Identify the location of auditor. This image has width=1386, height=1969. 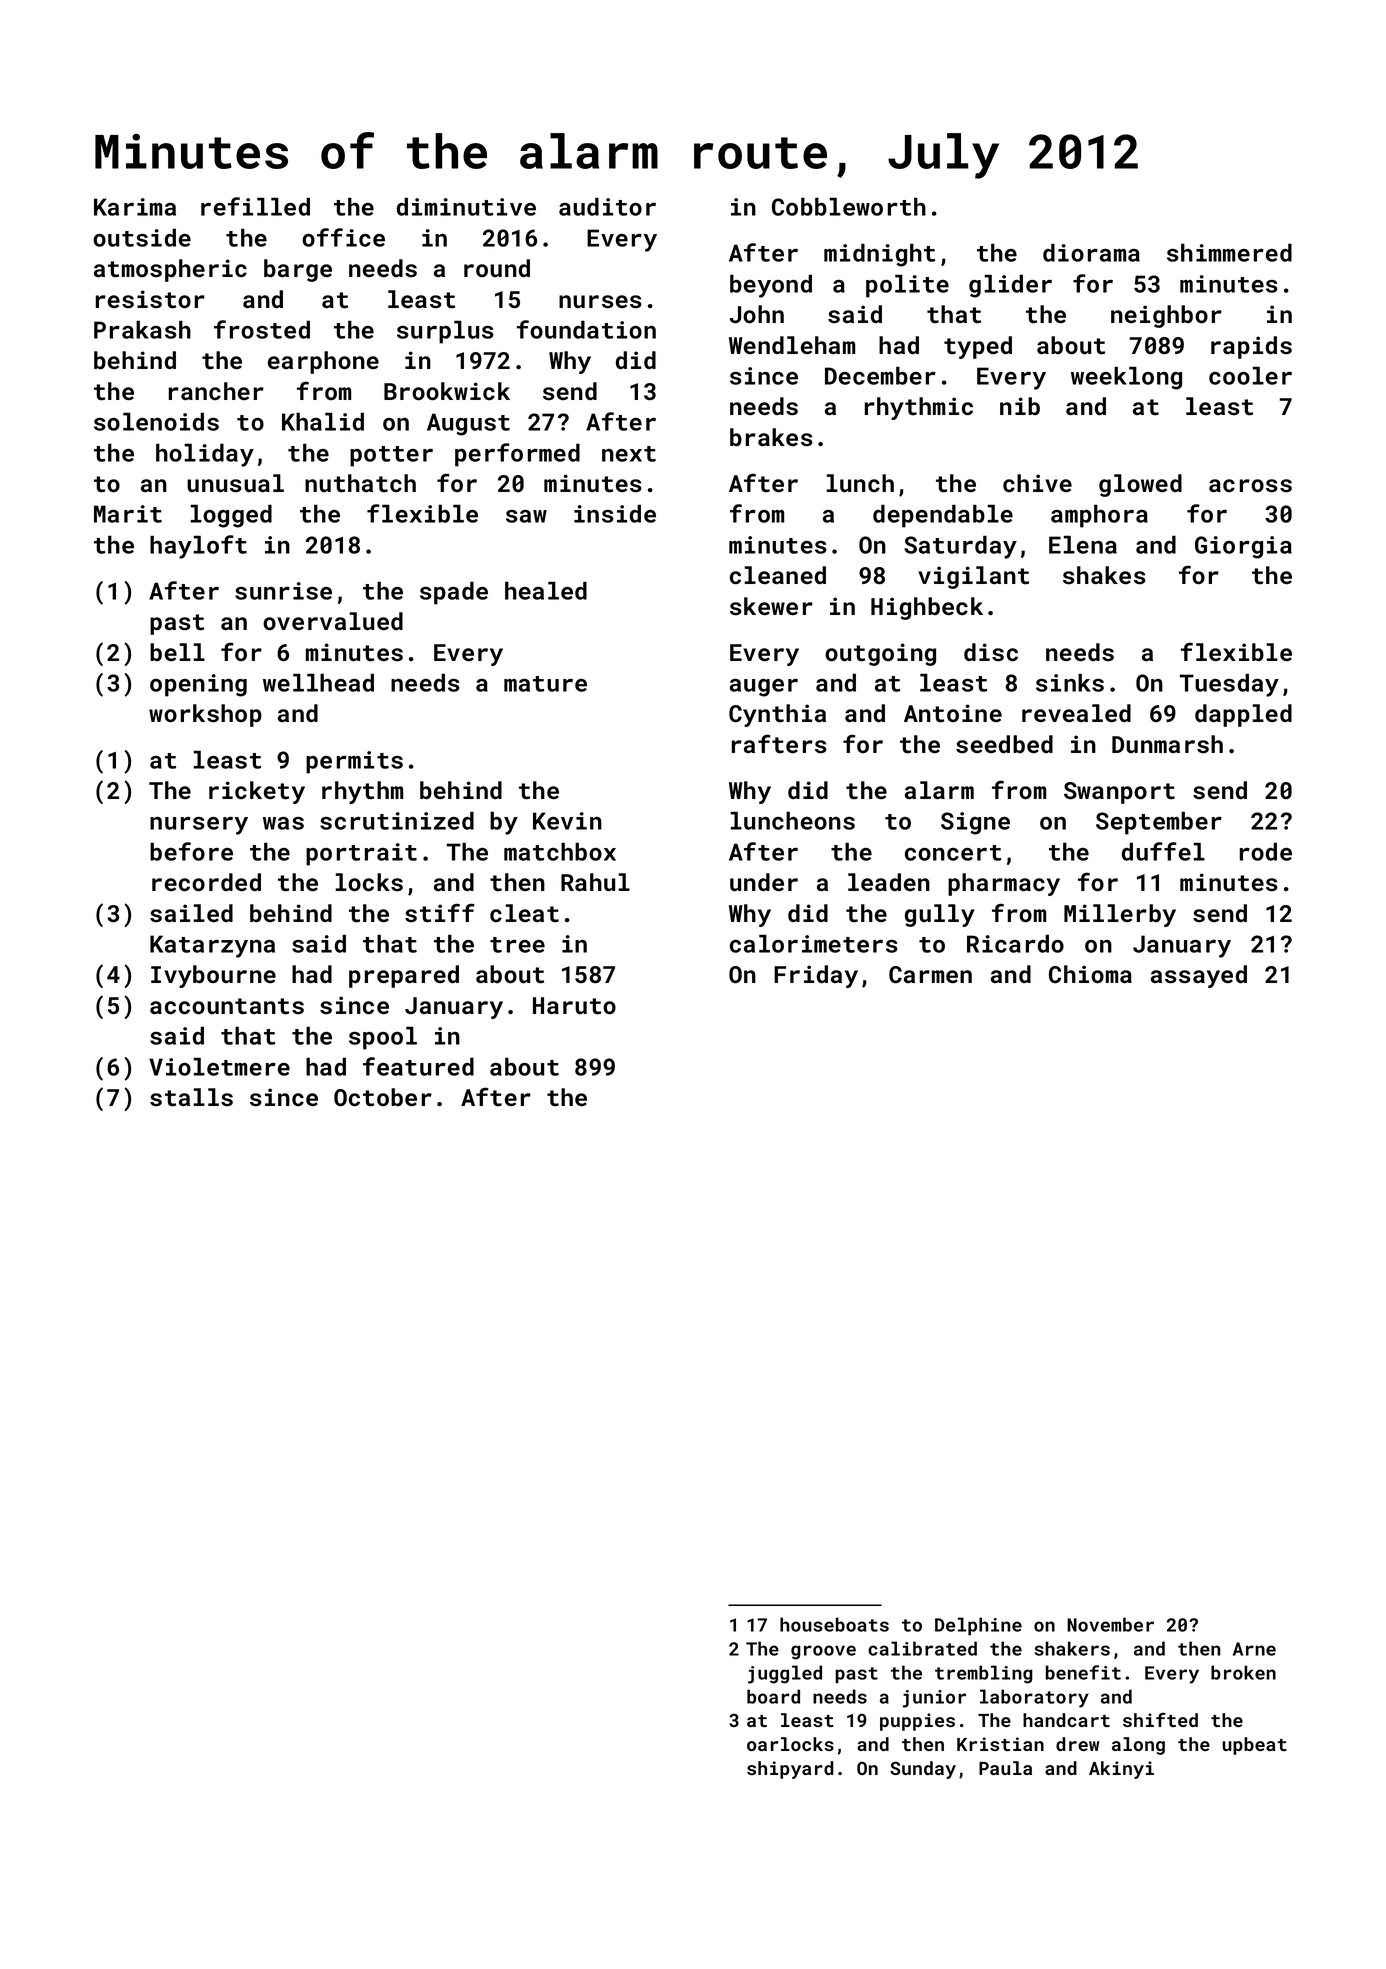
(607, 206).
